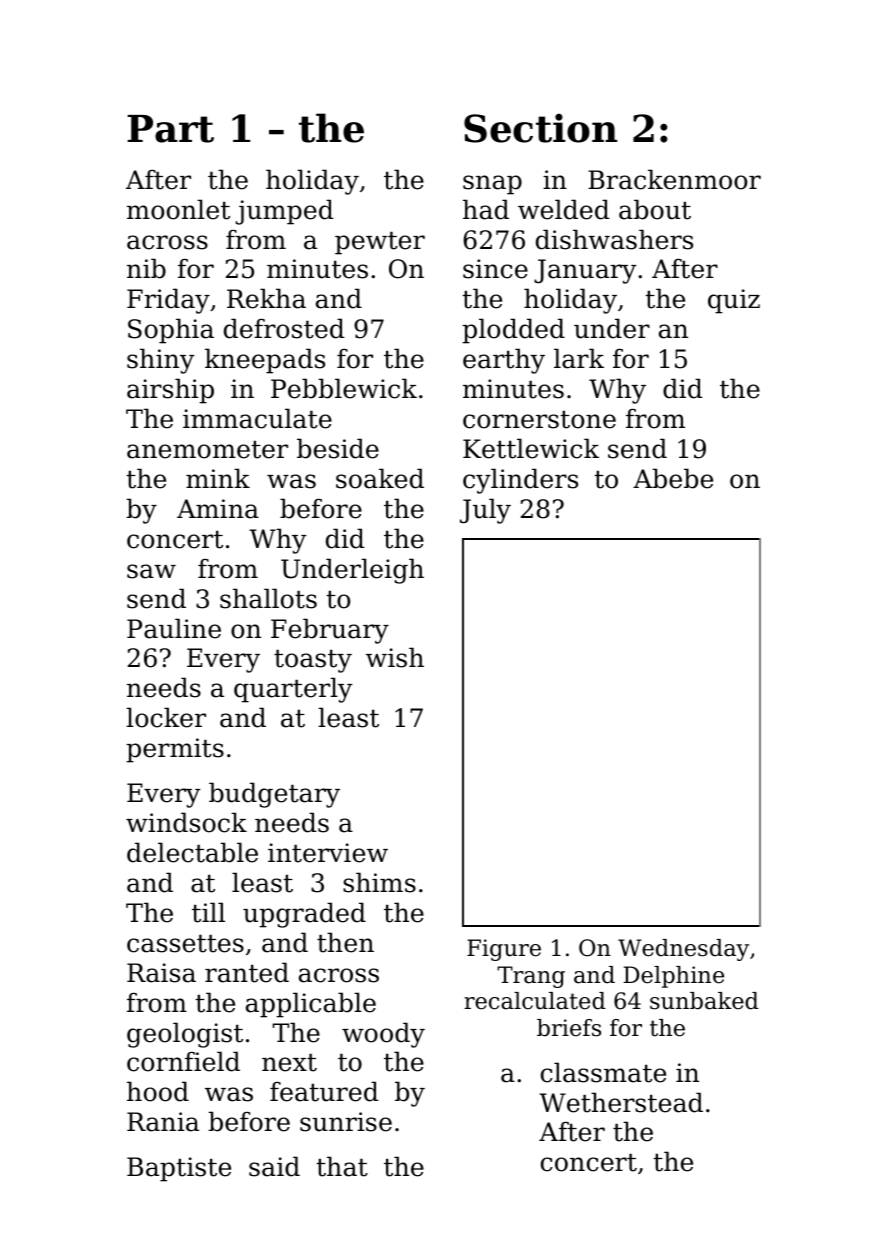  I want to click on that, so click(342, 1166).
